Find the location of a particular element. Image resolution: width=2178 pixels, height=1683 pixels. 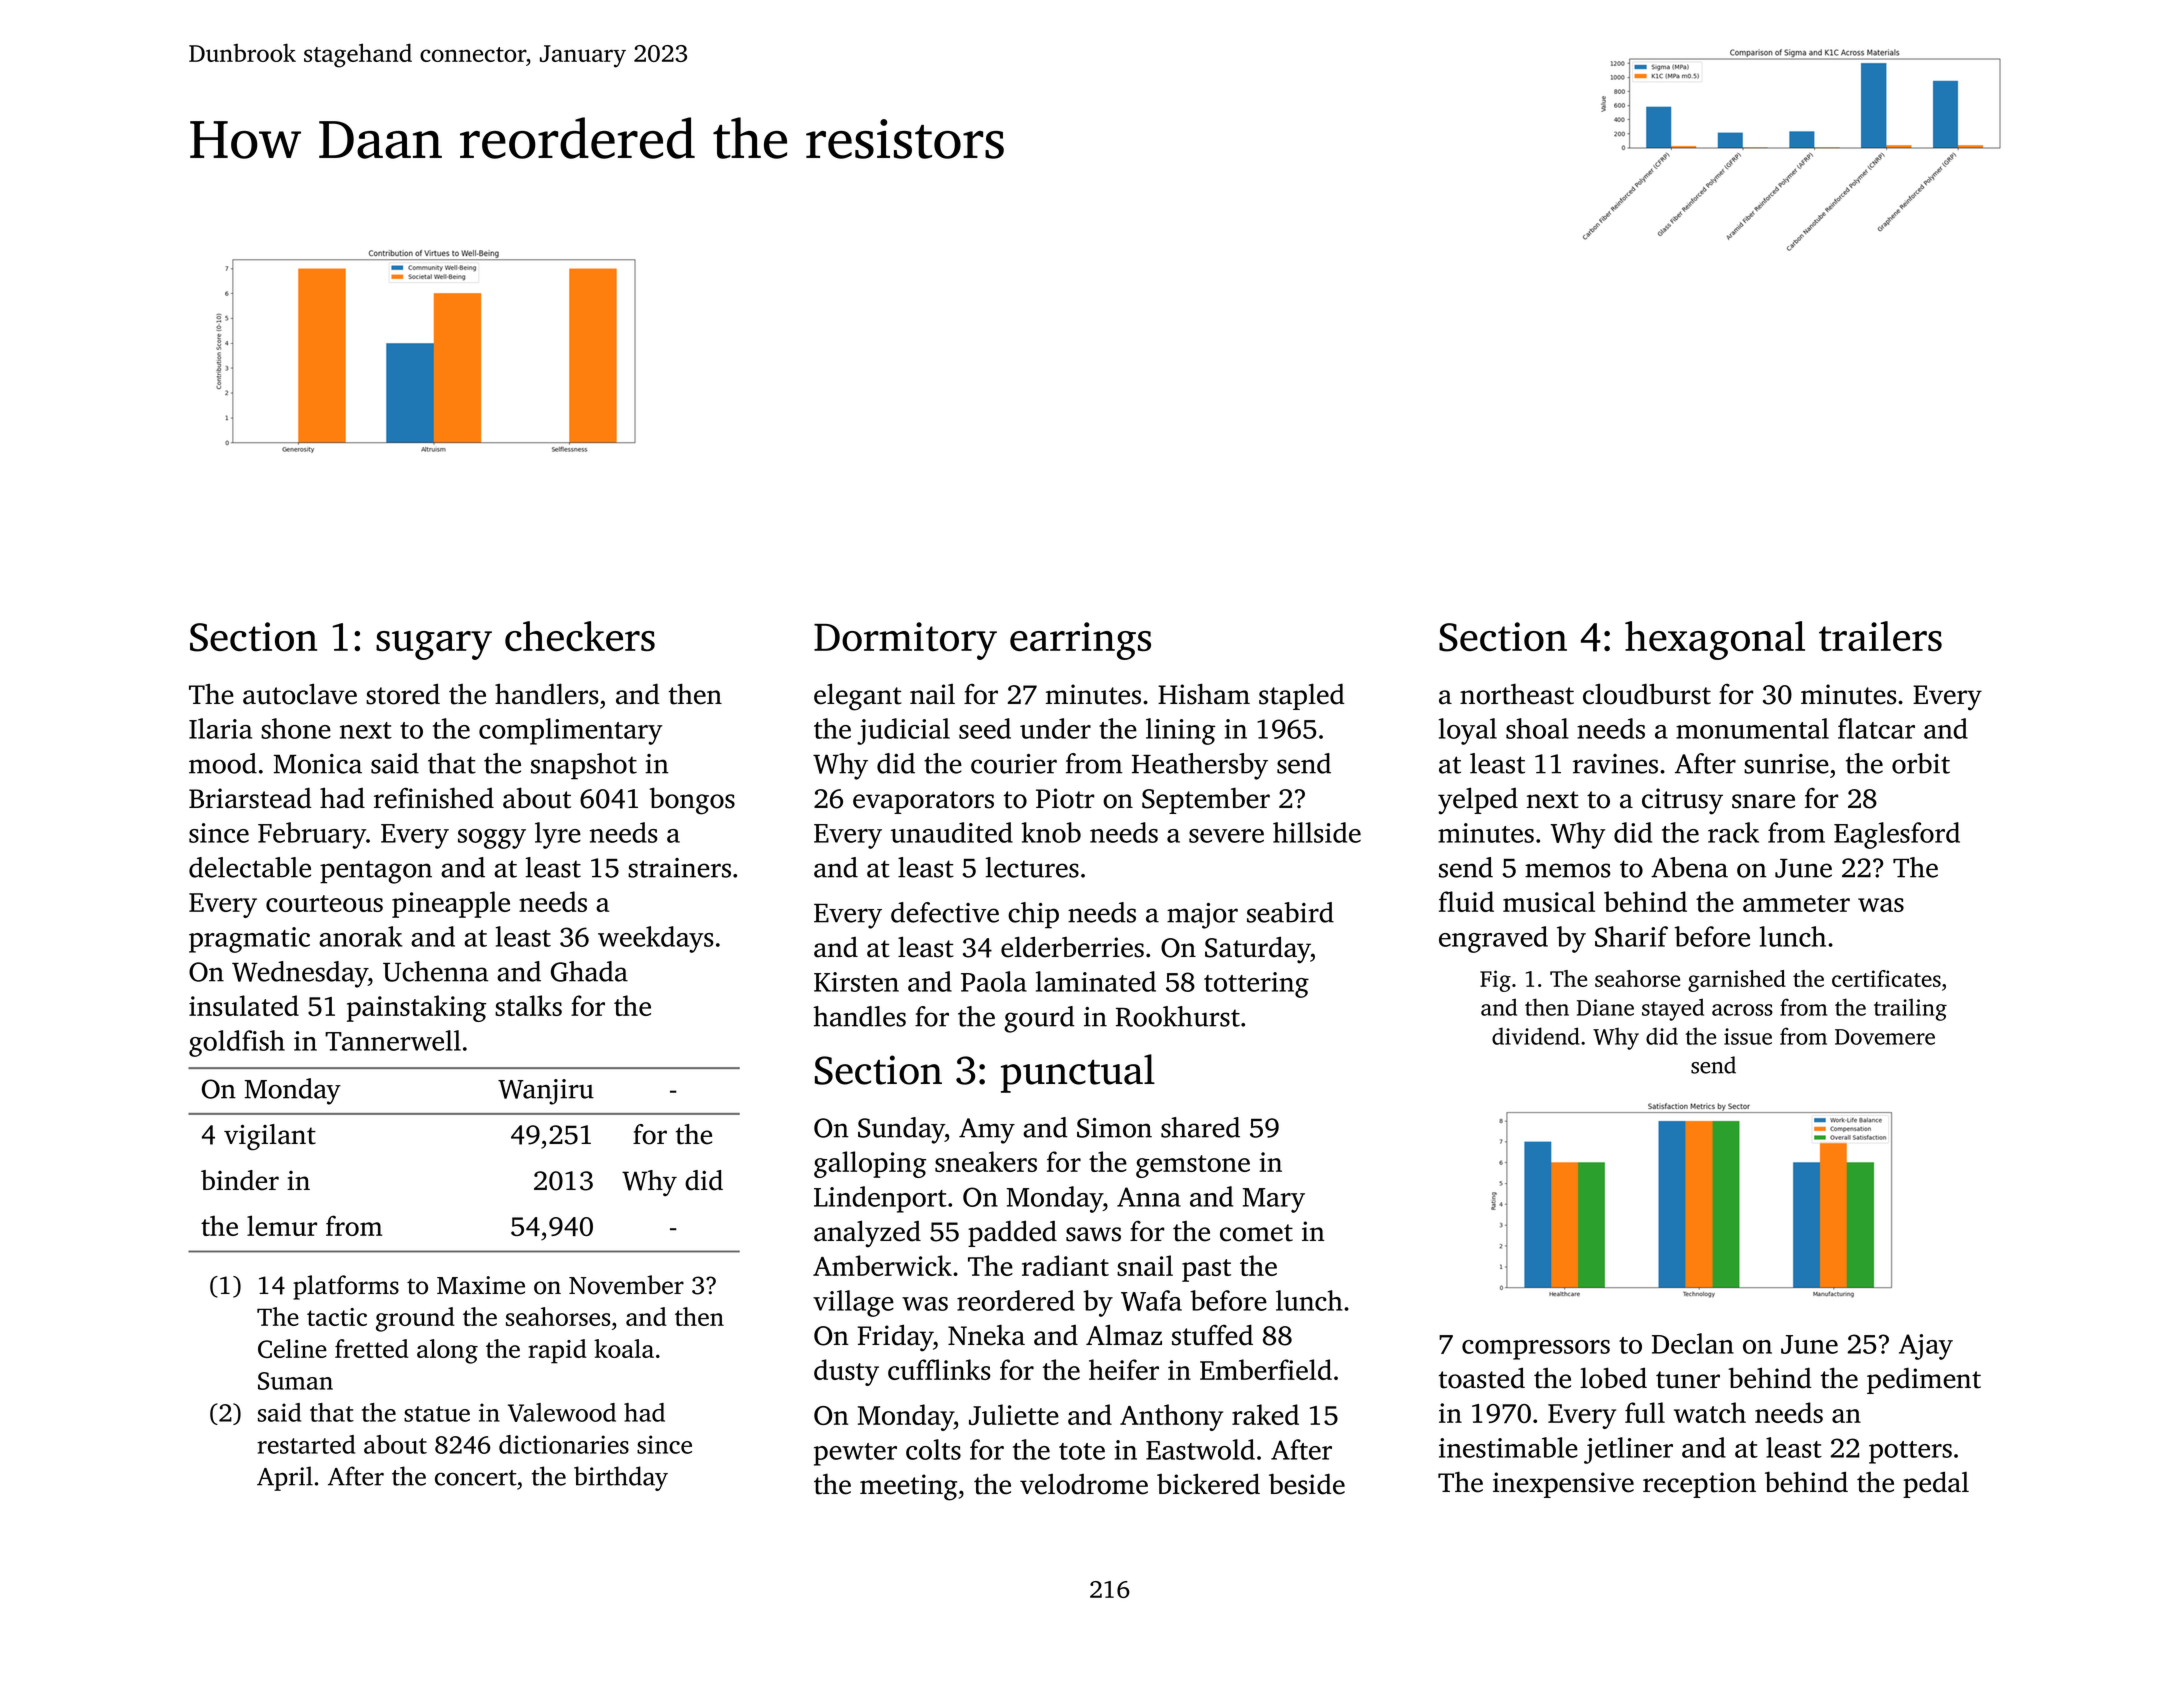

Valewood is located at coordinates (562, 1412).
